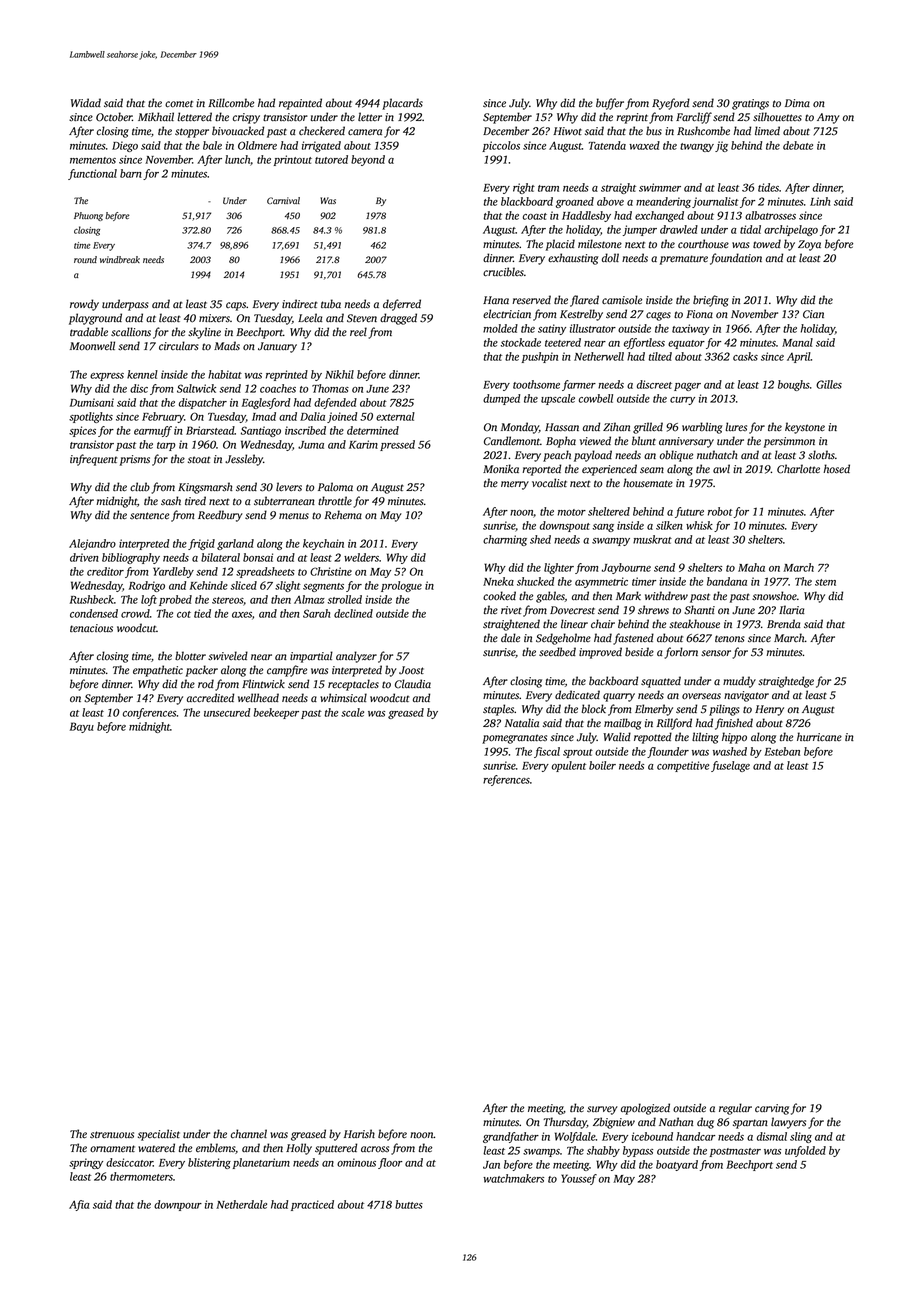 Image resolution: width=924 pixels, height=1308 pixels. What do you see at coordinates (825, 582) in the screenshot?
I see `stem` at bounding box center [825, 582].
